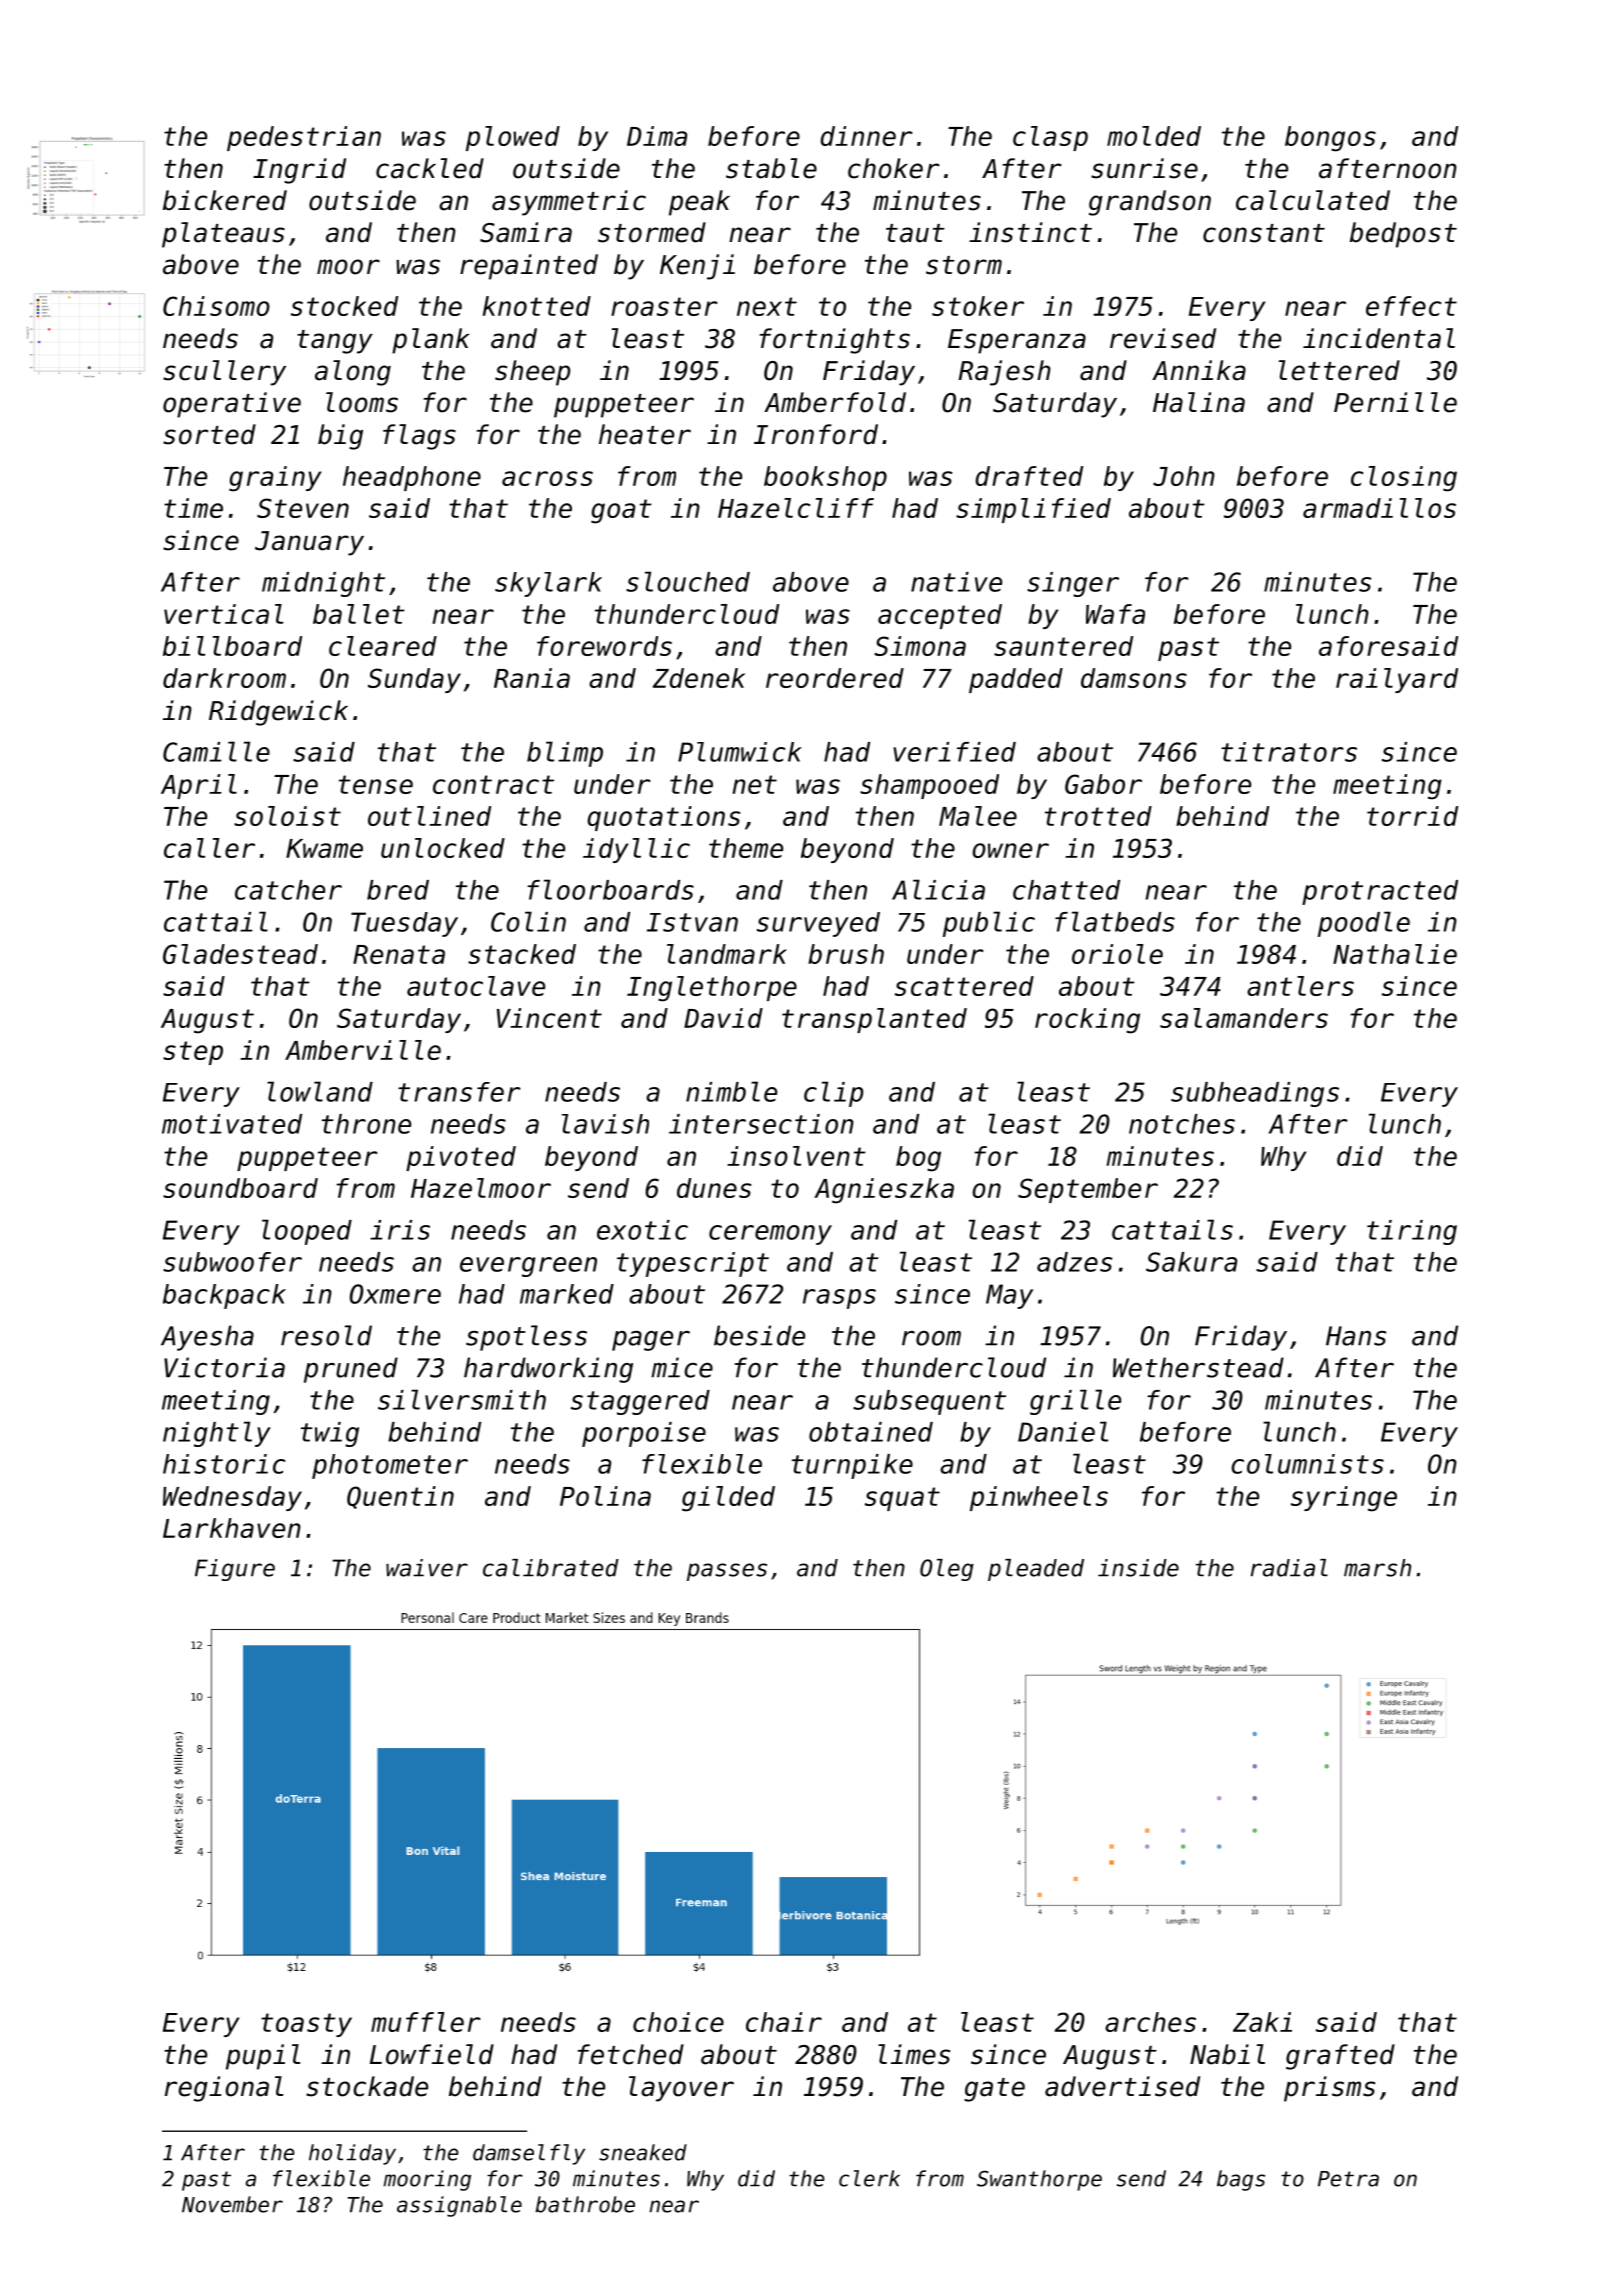 This screenshot has height=2292, width=1620. Describe the element at coordinates (1066, 890) in the screenshot. I see `chatted` at that location.
